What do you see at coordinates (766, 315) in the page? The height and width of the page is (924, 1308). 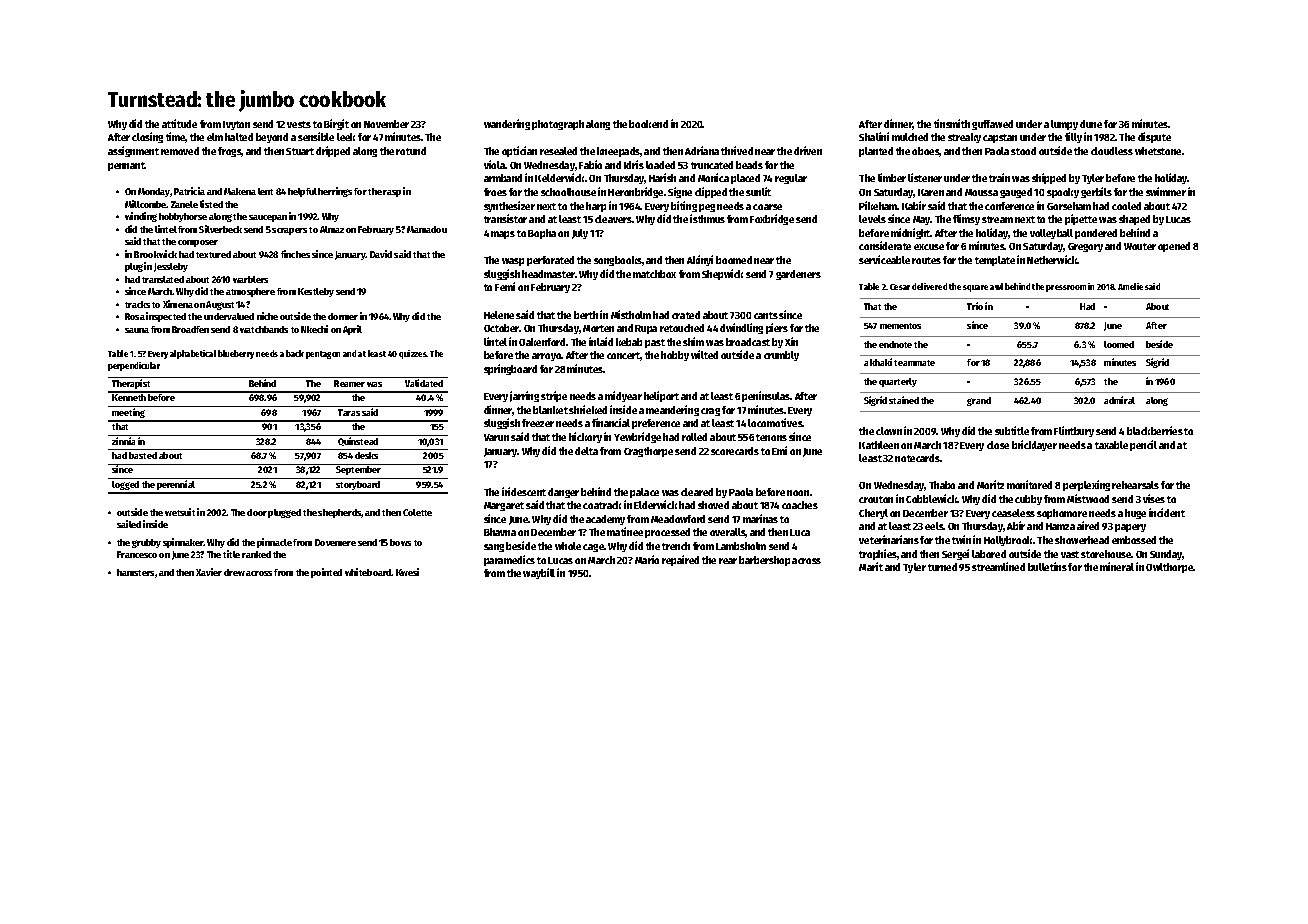 I see `cants` at bounding box center [766, 315].
